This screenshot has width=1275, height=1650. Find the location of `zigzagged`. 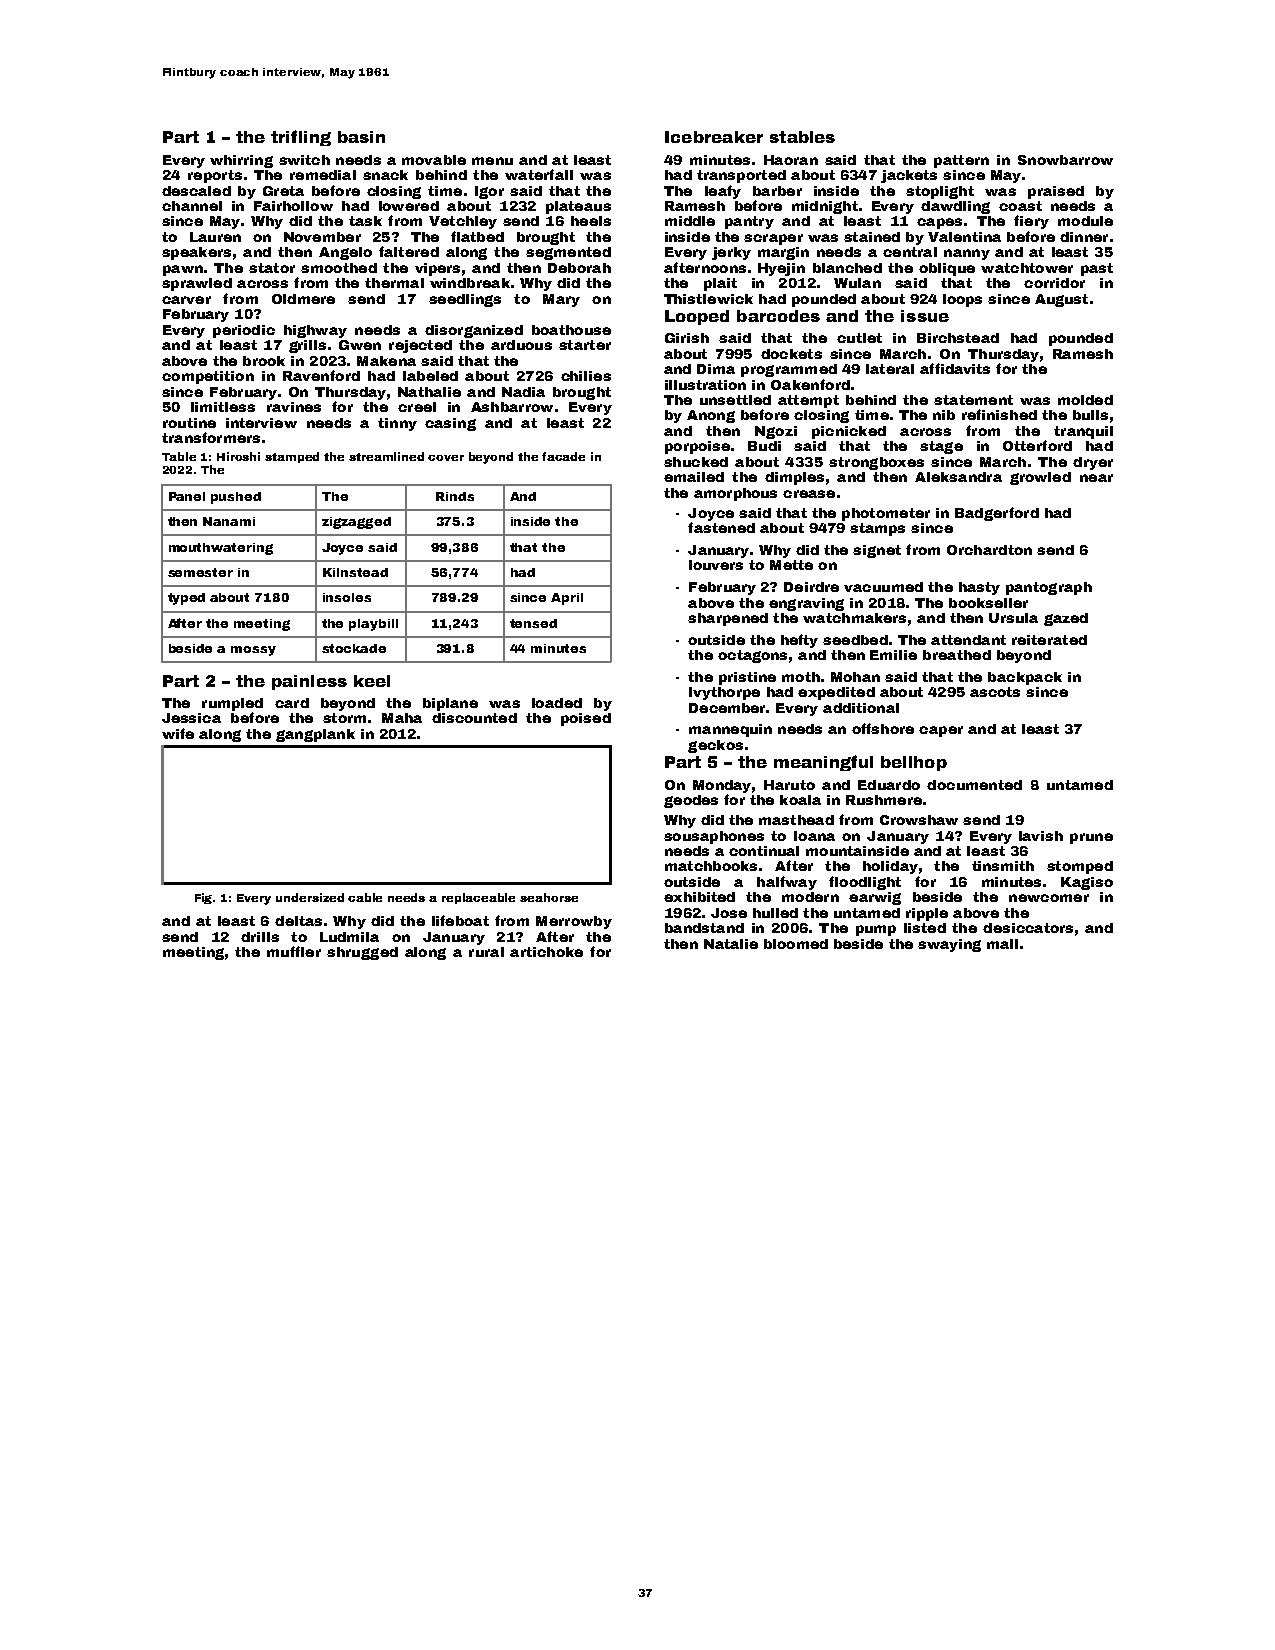

zigzagged is located at coordinates (356, 523).
